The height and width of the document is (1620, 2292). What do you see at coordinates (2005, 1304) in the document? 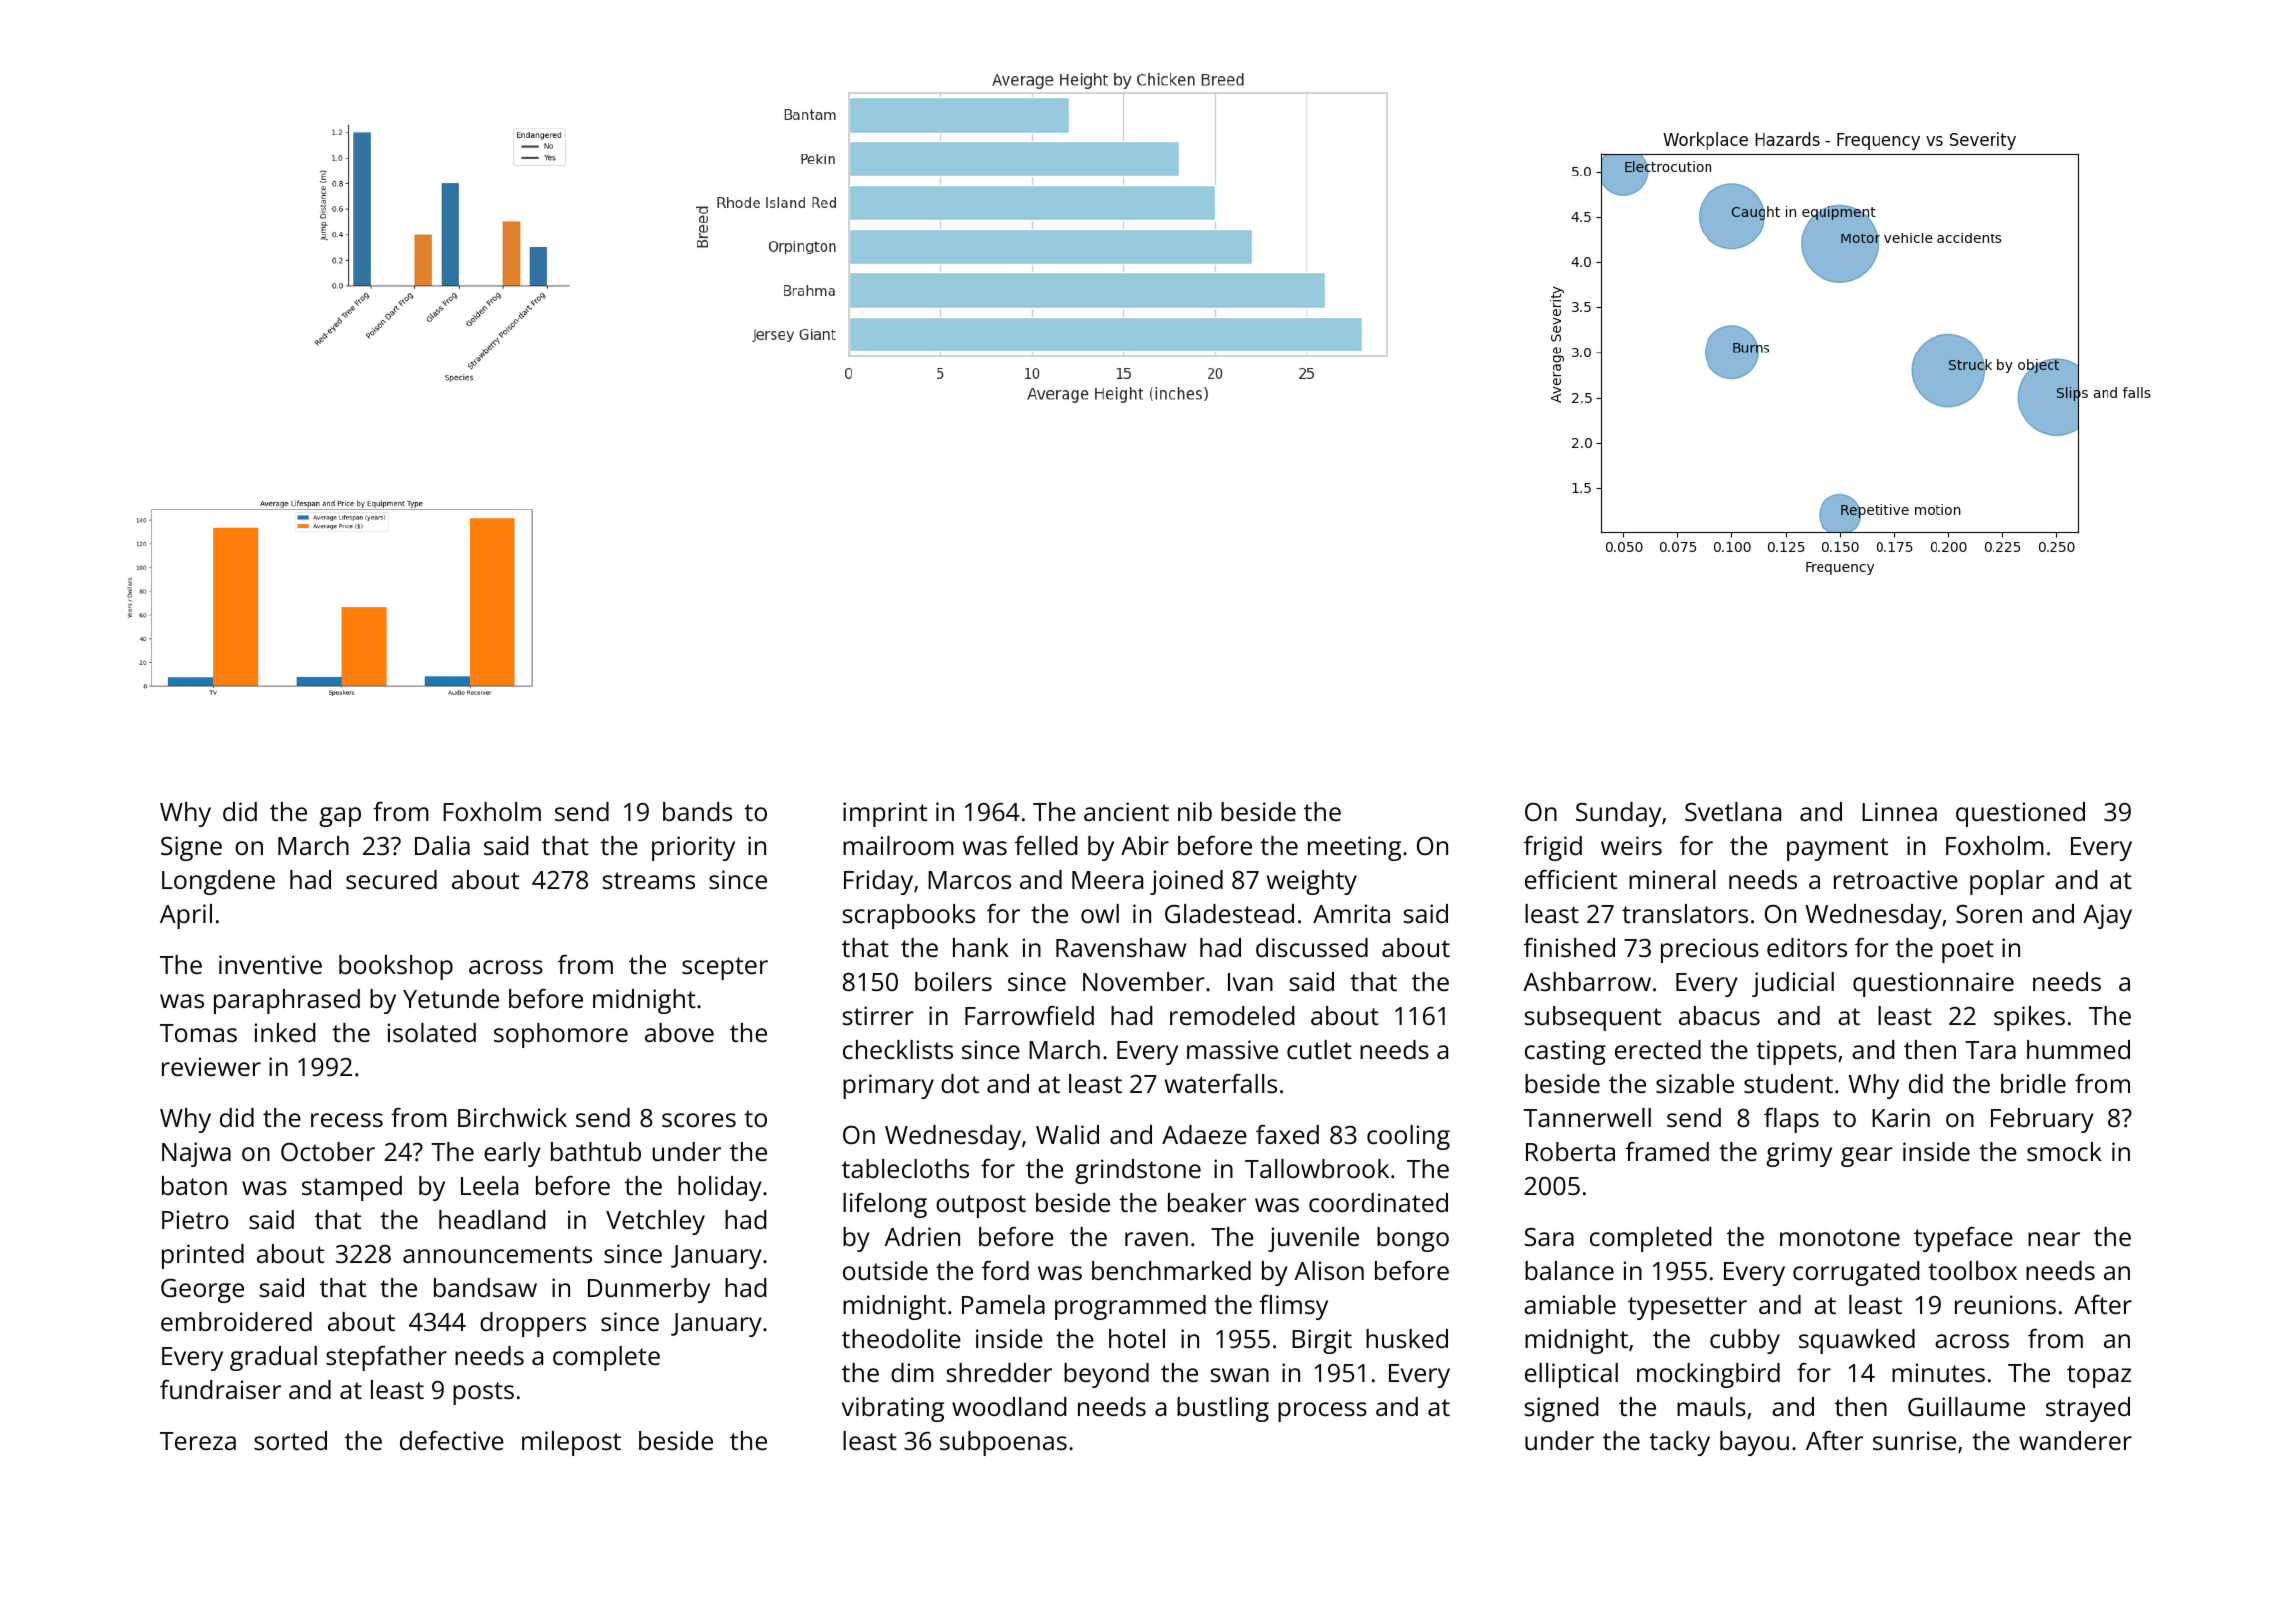
I see `reunions` at bounding box center [2005, 1304].
